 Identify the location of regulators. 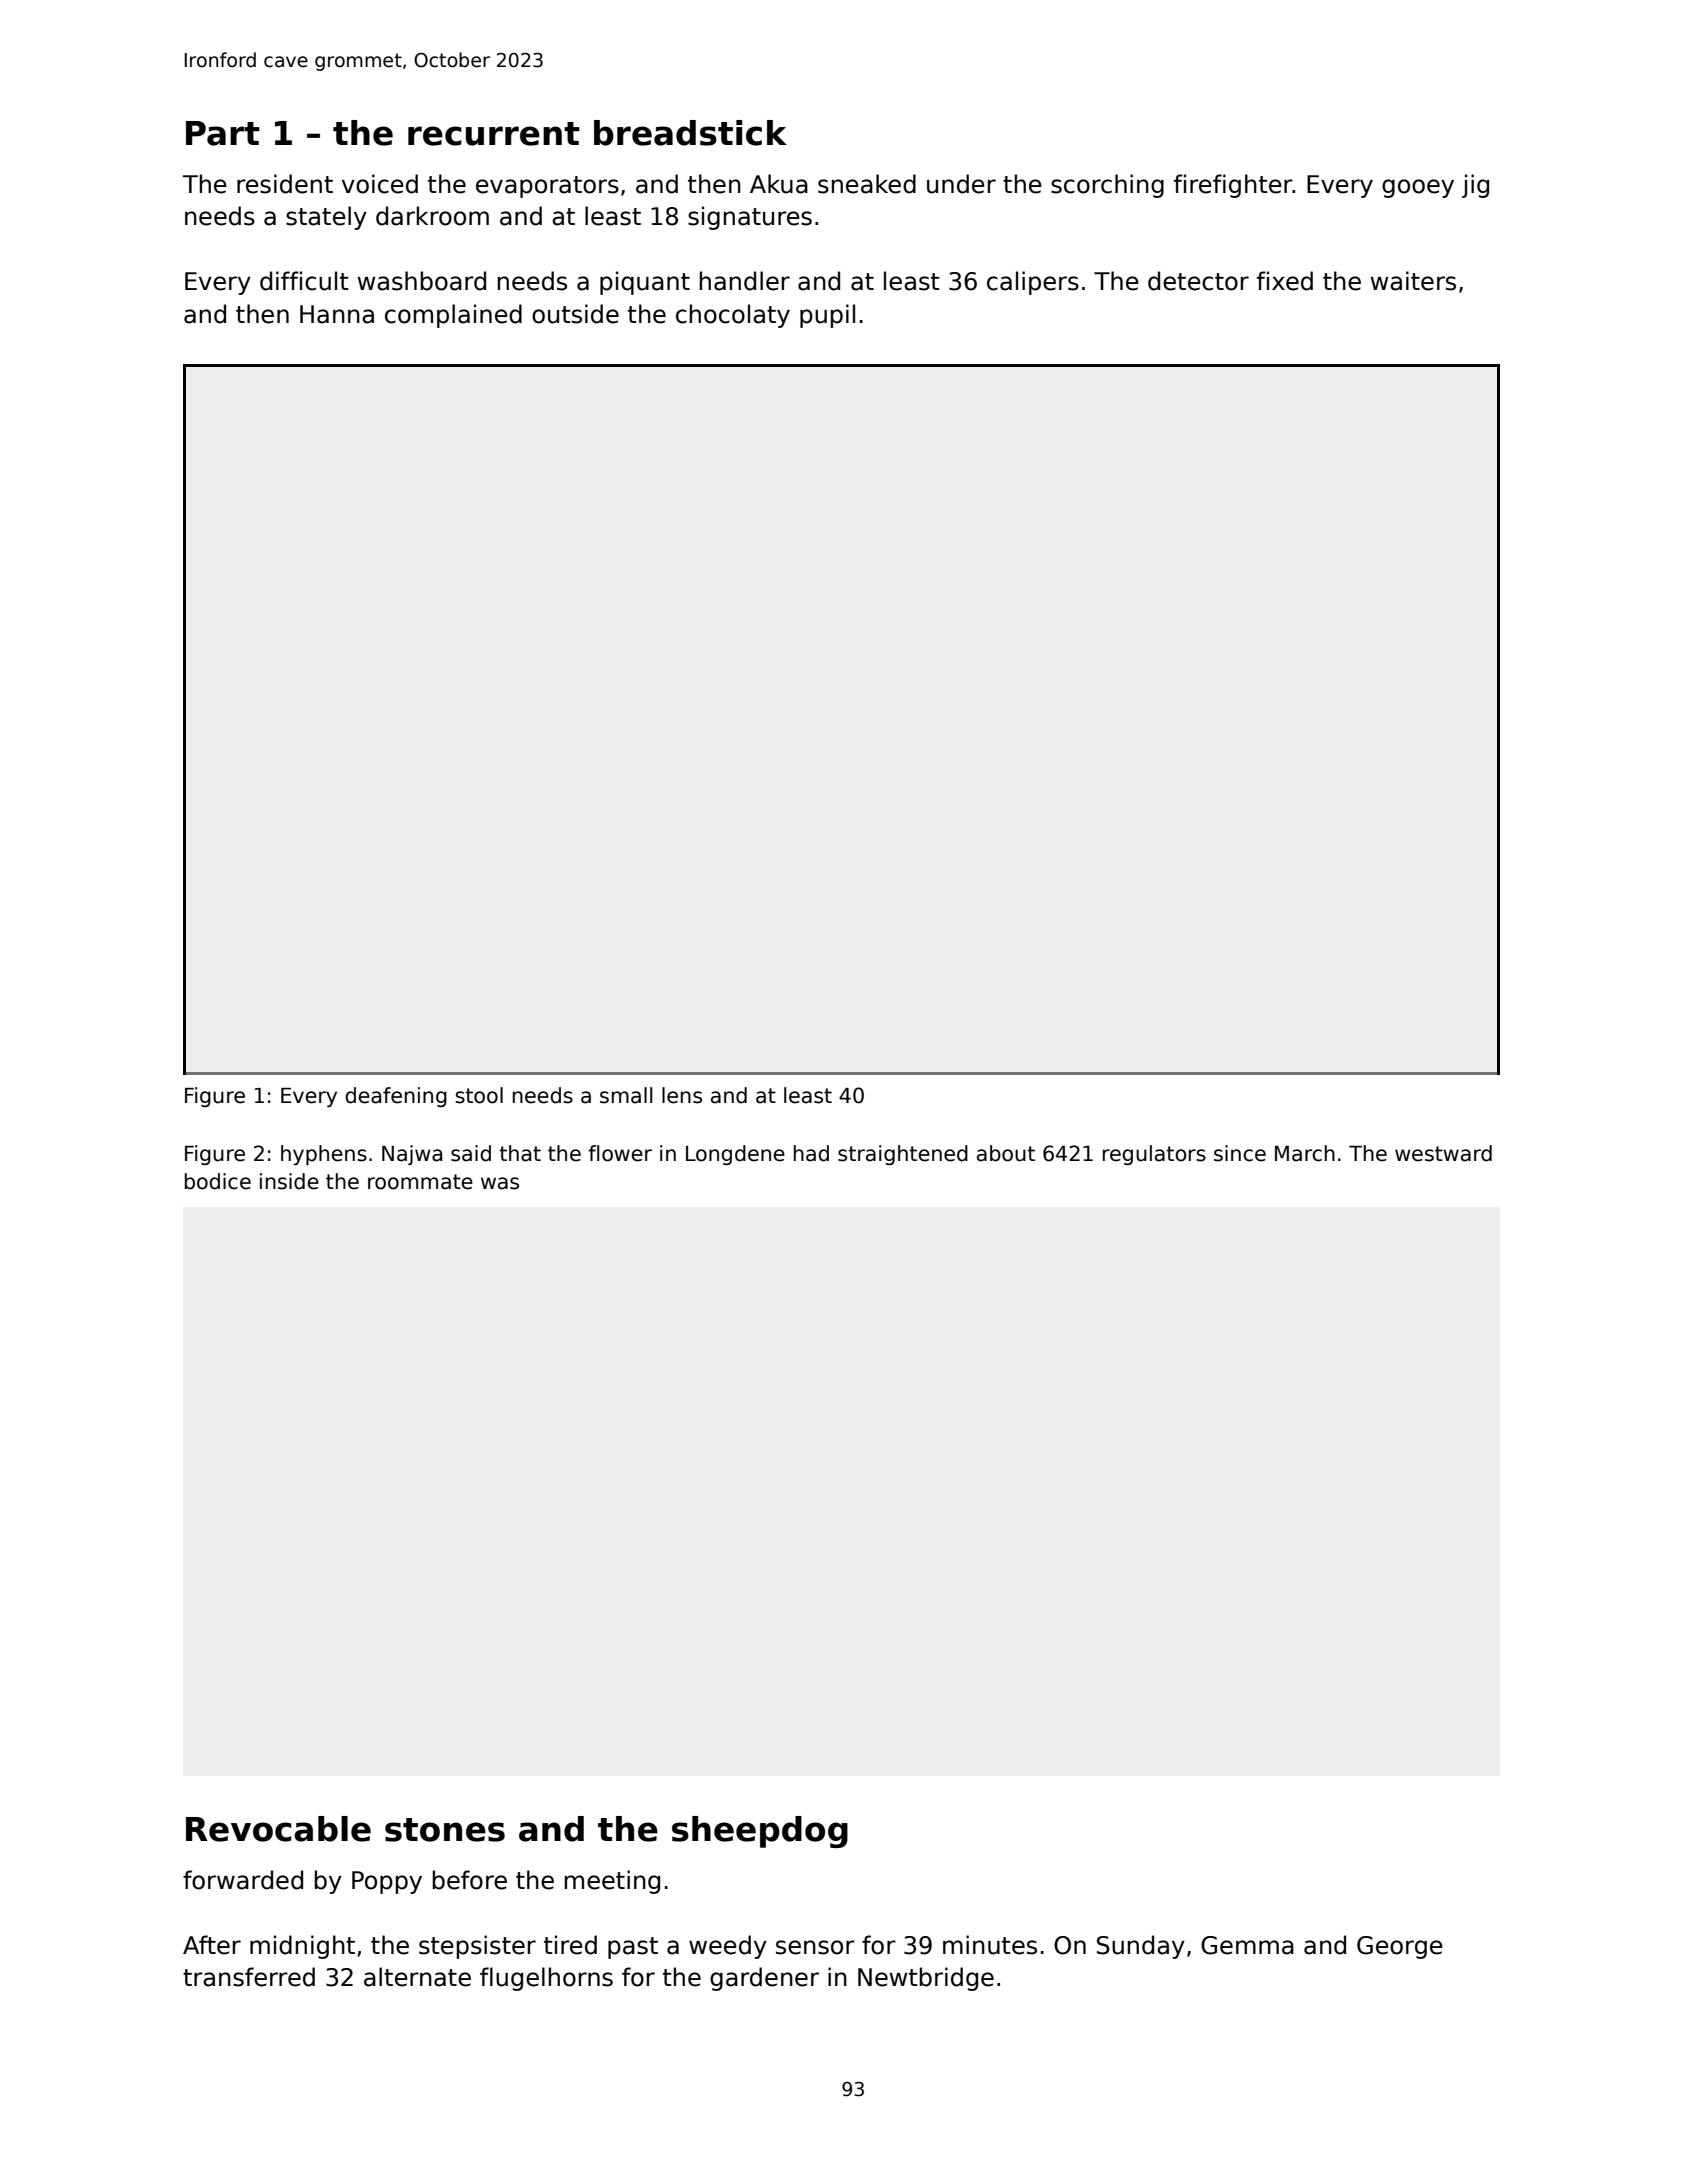
(1154, 1155).
